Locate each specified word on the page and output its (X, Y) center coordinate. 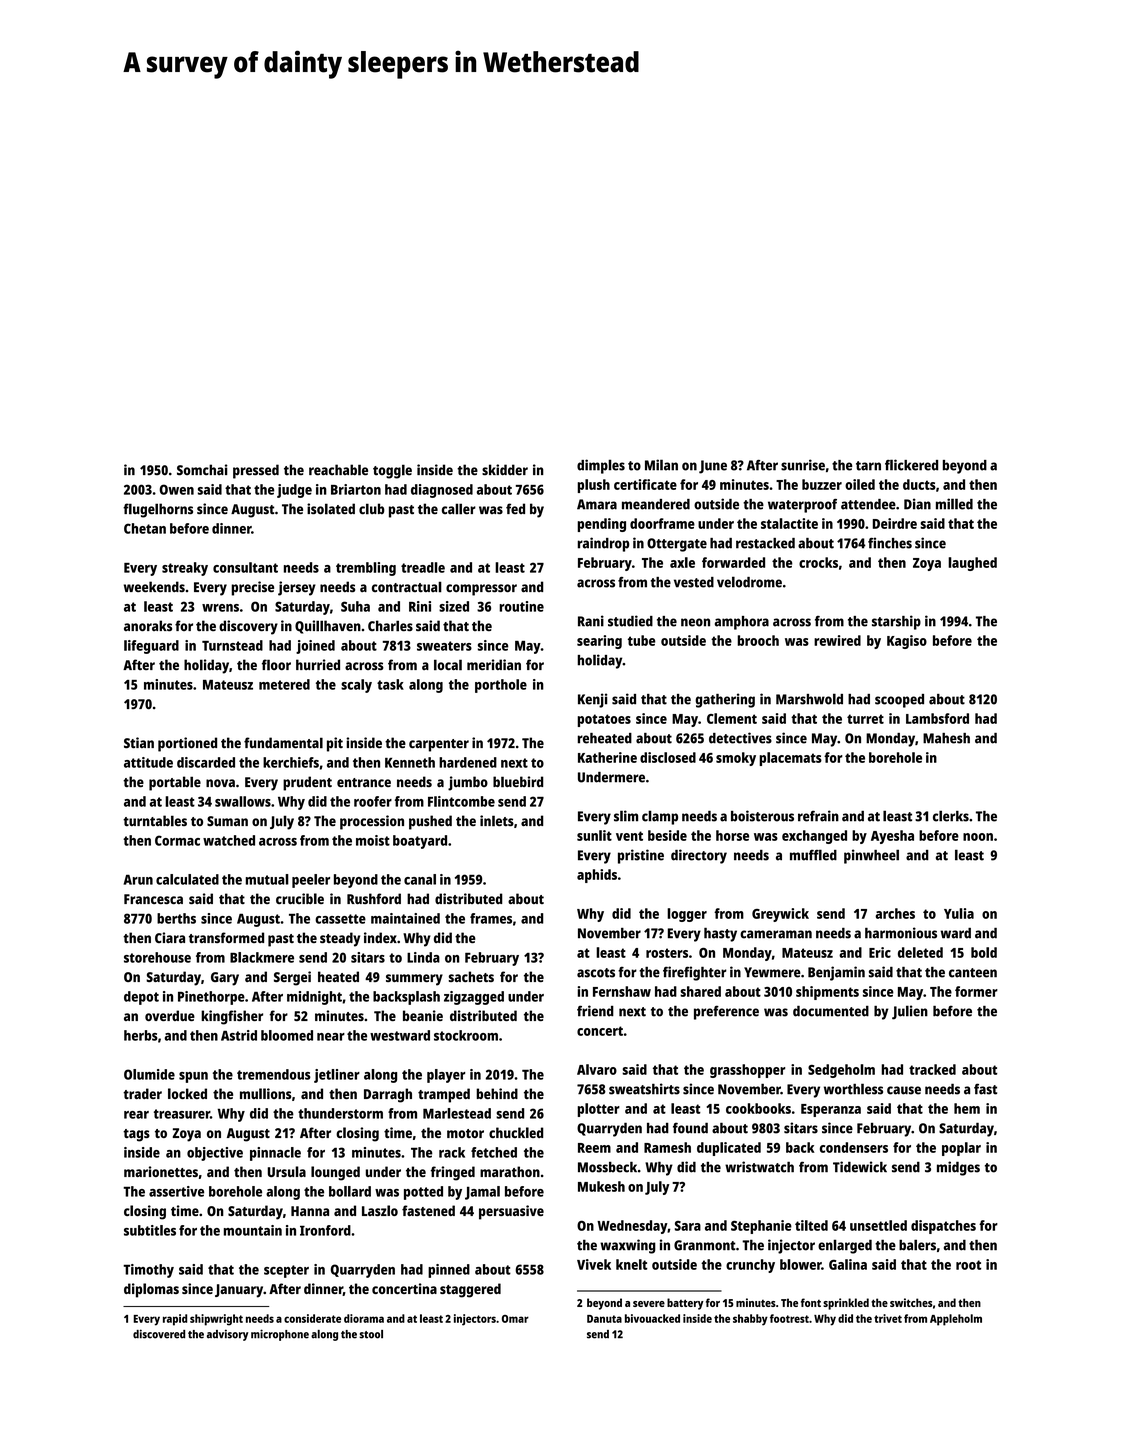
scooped (899, 701)
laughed (972, 564)
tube (641, 640)
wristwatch (759, 1167)
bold (984, 952)
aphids (597, 876)
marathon (510, 1171)
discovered (159, 1334)
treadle (423, 567)
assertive (176, 1191)
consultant (245, 567)
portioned (187, 744)
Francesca (153, 899)
